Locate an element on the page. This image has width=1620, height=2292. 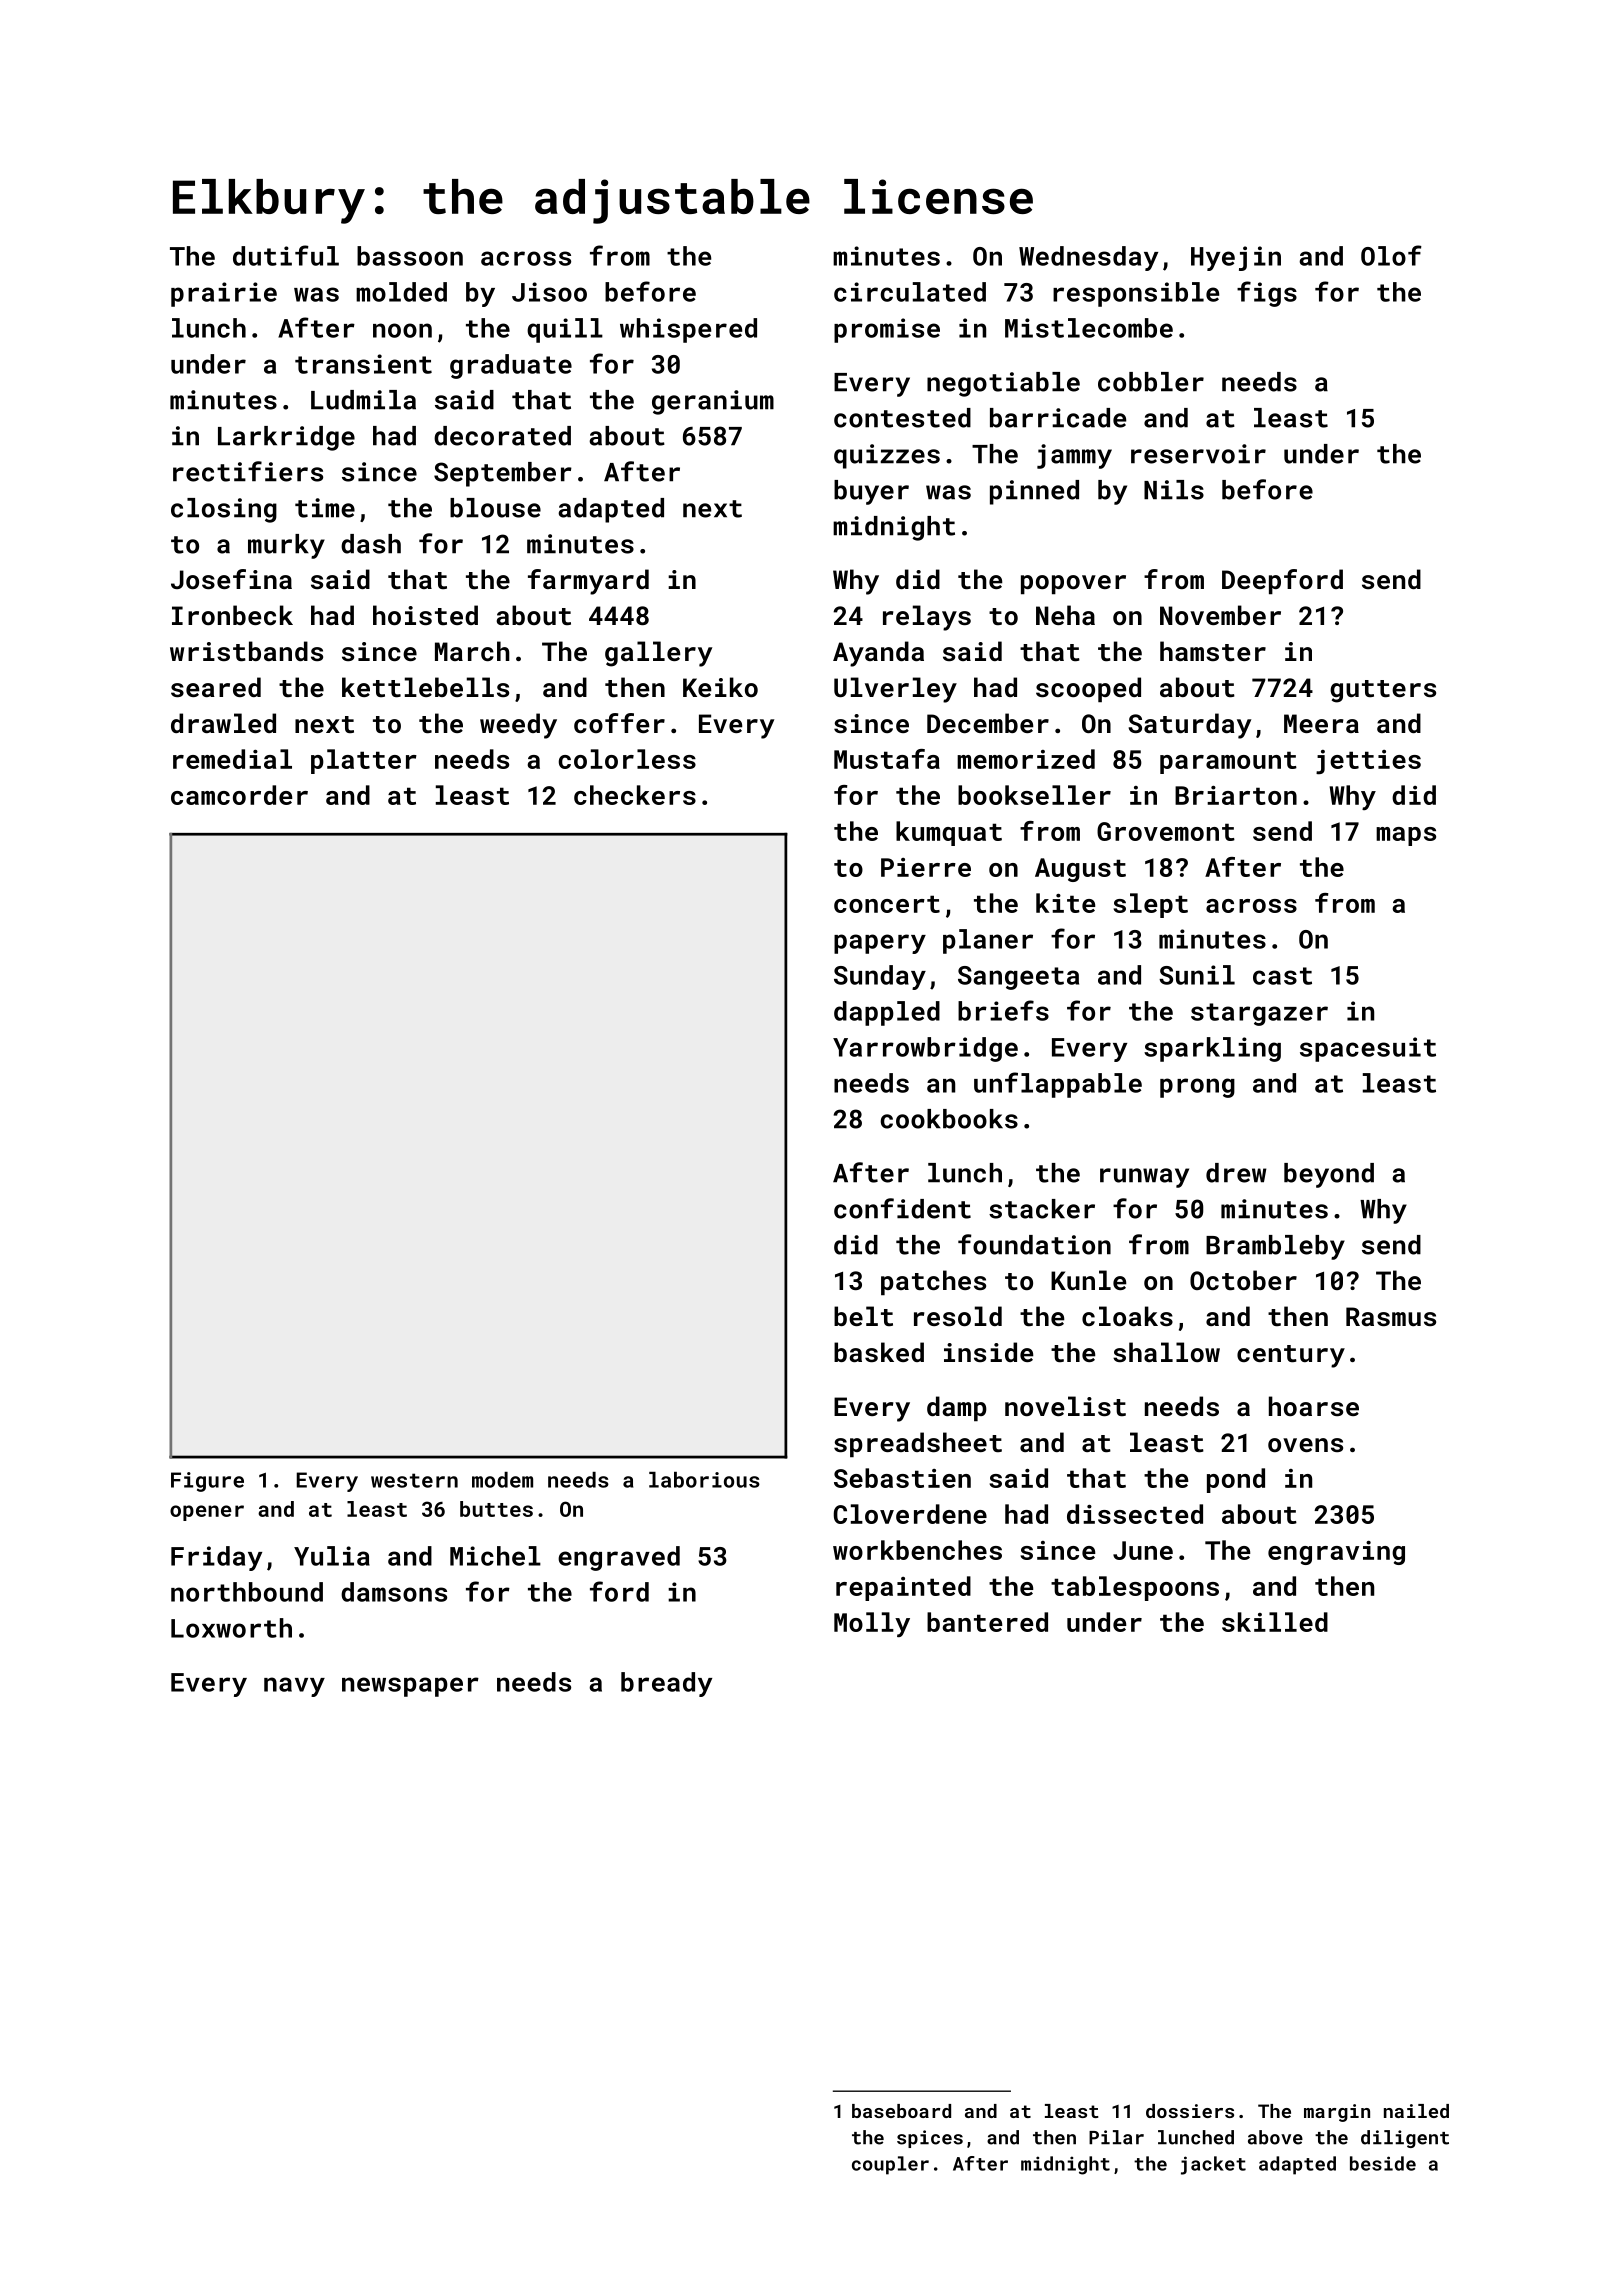
Nils is located at coordinates (1174, 490).
